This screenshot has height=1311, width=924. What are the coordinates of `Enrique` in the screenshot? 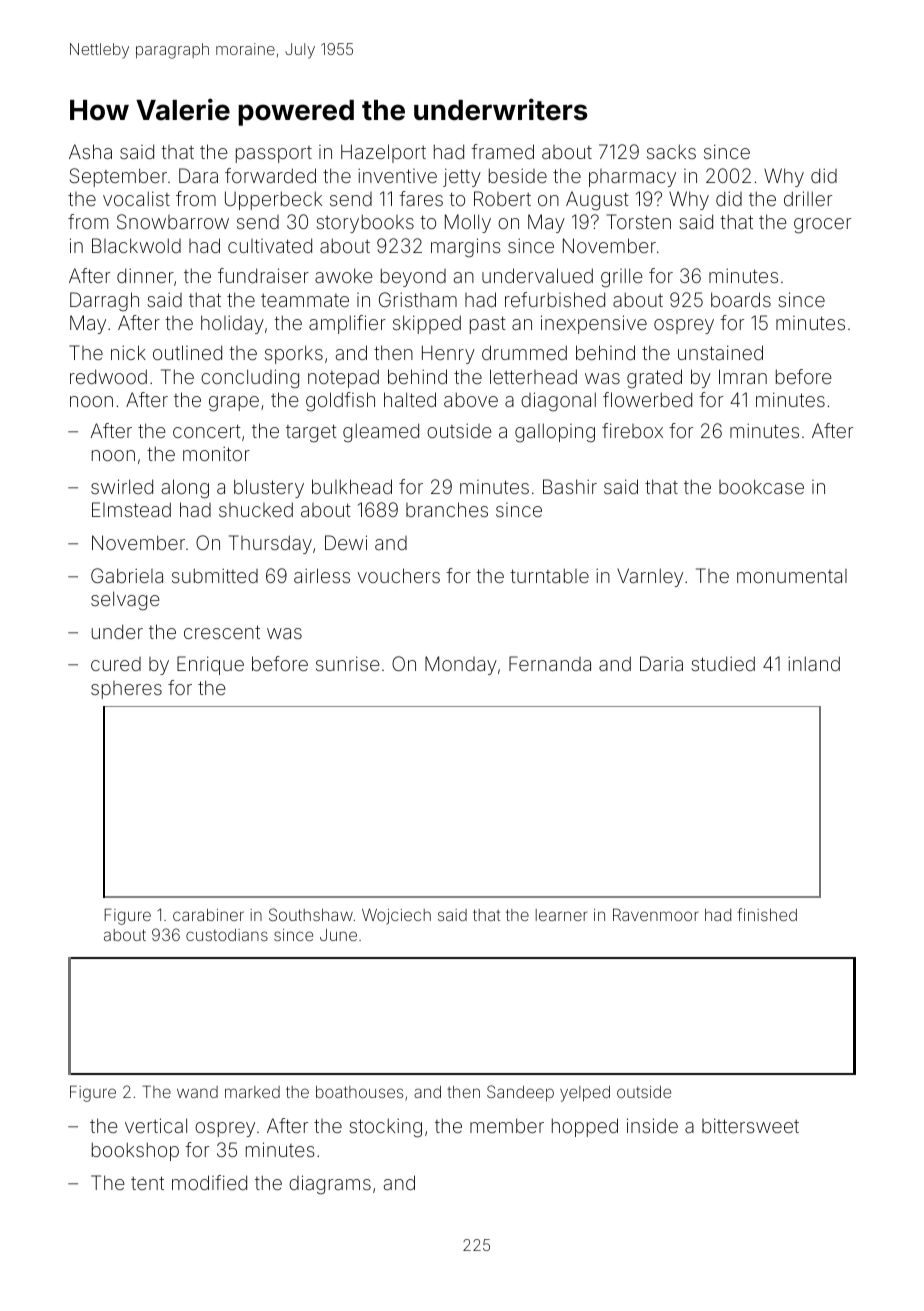 It's located at (210, 665).
